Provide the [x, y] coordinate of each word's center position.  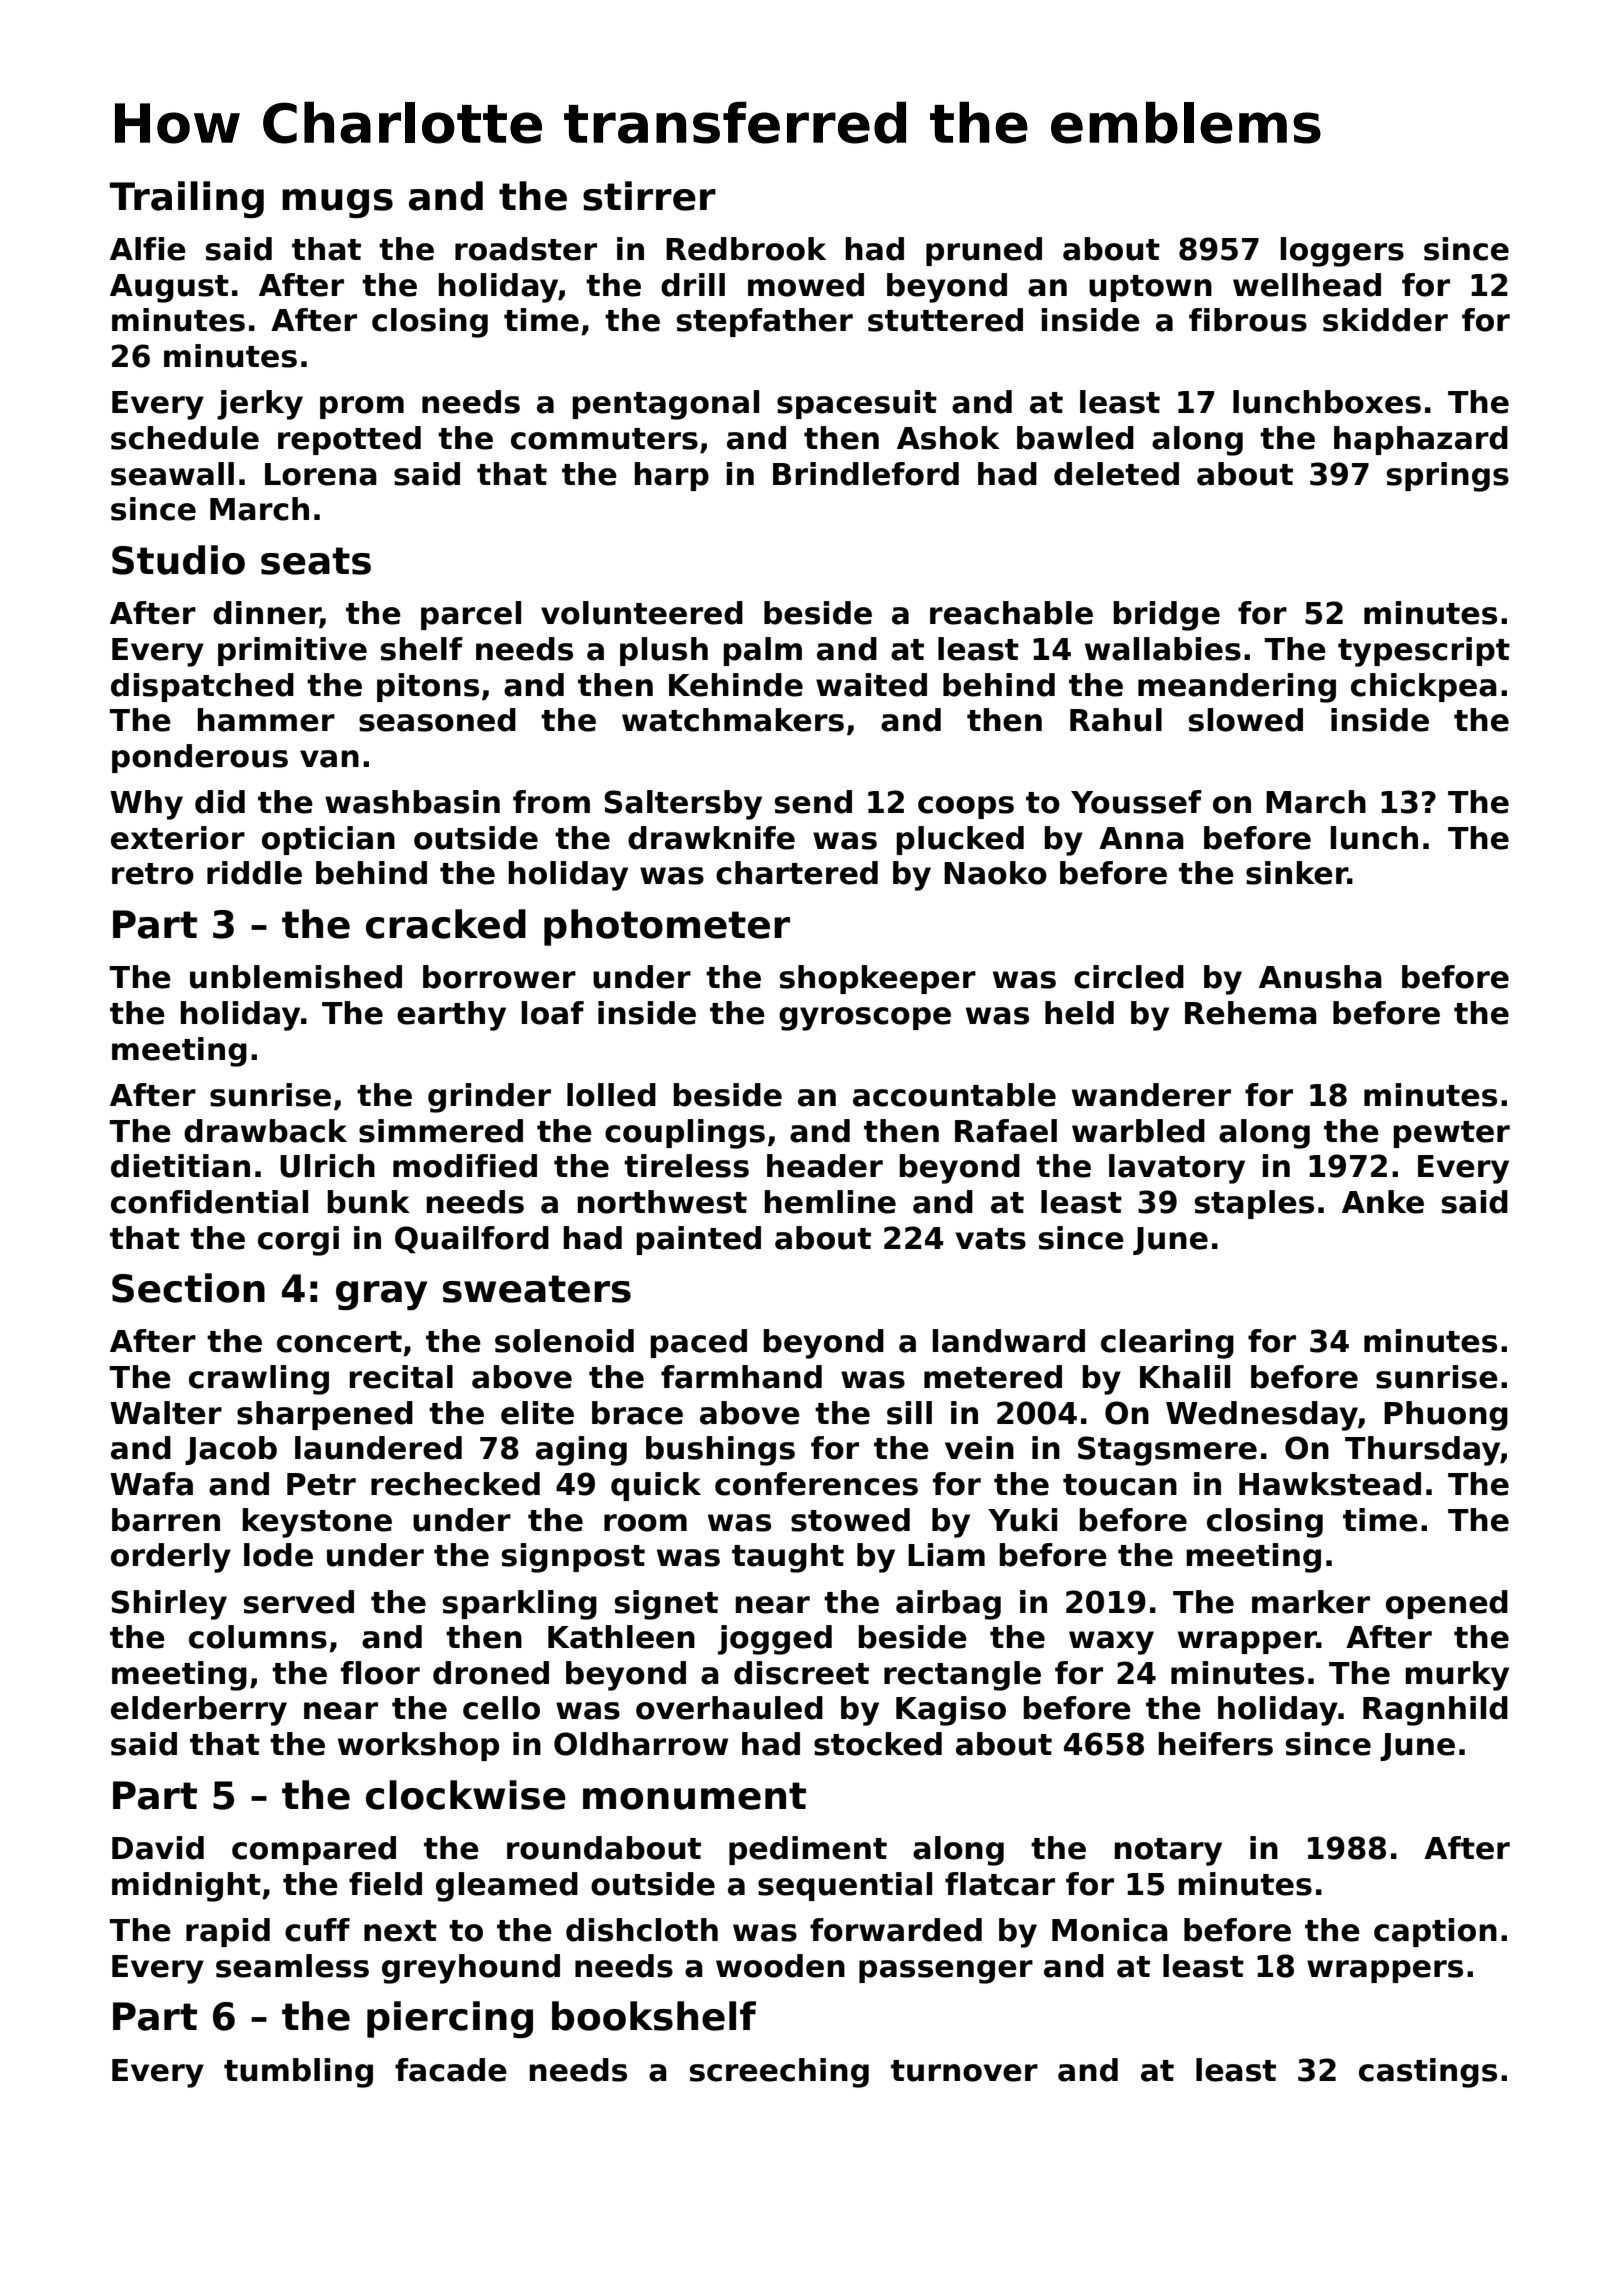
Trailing [187, 199]
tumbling [298, 2073]
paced [698, 1343]
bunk [368, 1202]
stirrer [649, 196]
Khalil [1185, 1377]
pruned [984, 251]
